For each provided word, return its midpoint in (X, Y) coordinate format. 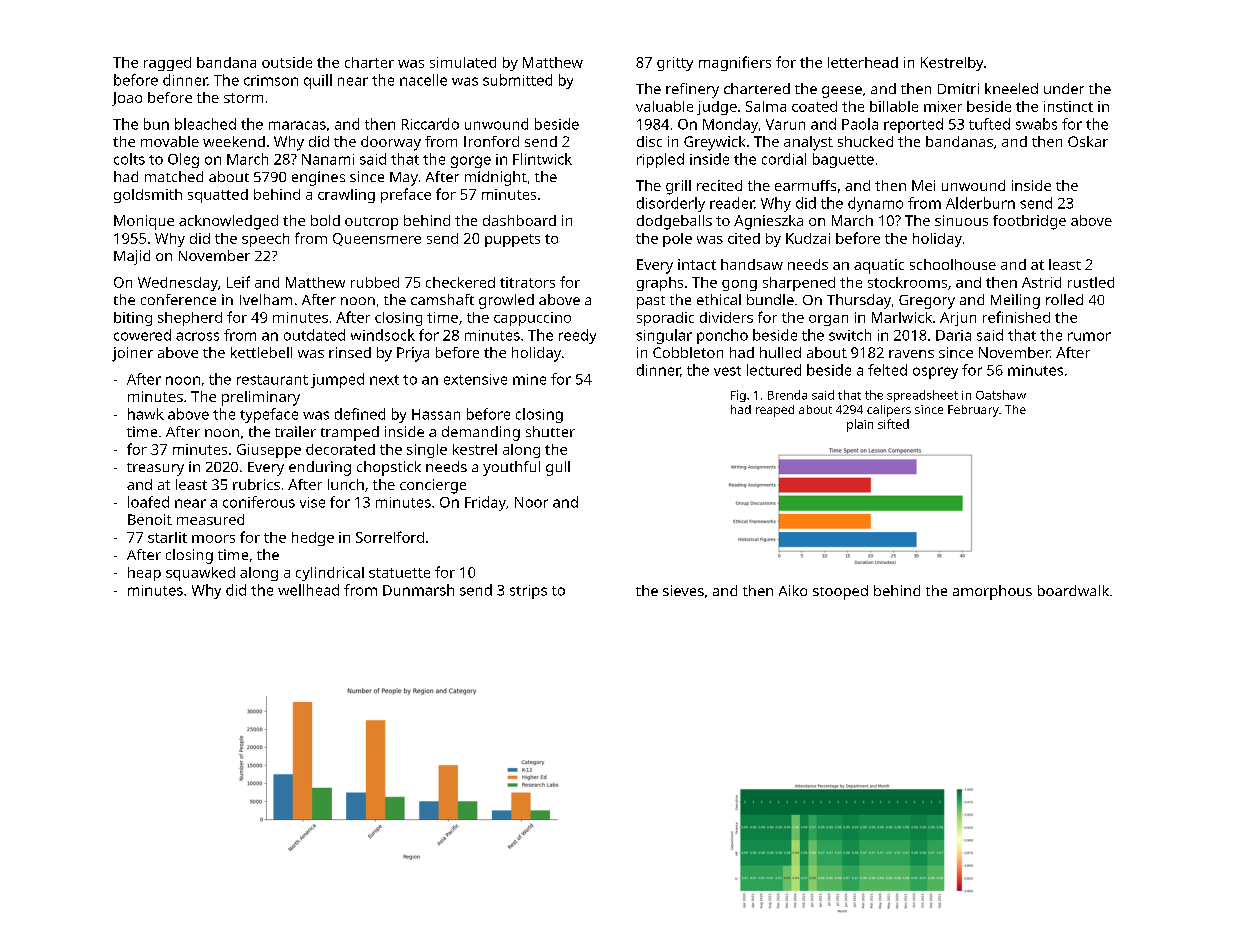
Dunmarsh (418, 590)
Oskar (1088, 141)
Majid (132, 257)
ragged (167, 64)
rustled (1091, 282)
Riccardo (430, 124)
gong (739, 285)
